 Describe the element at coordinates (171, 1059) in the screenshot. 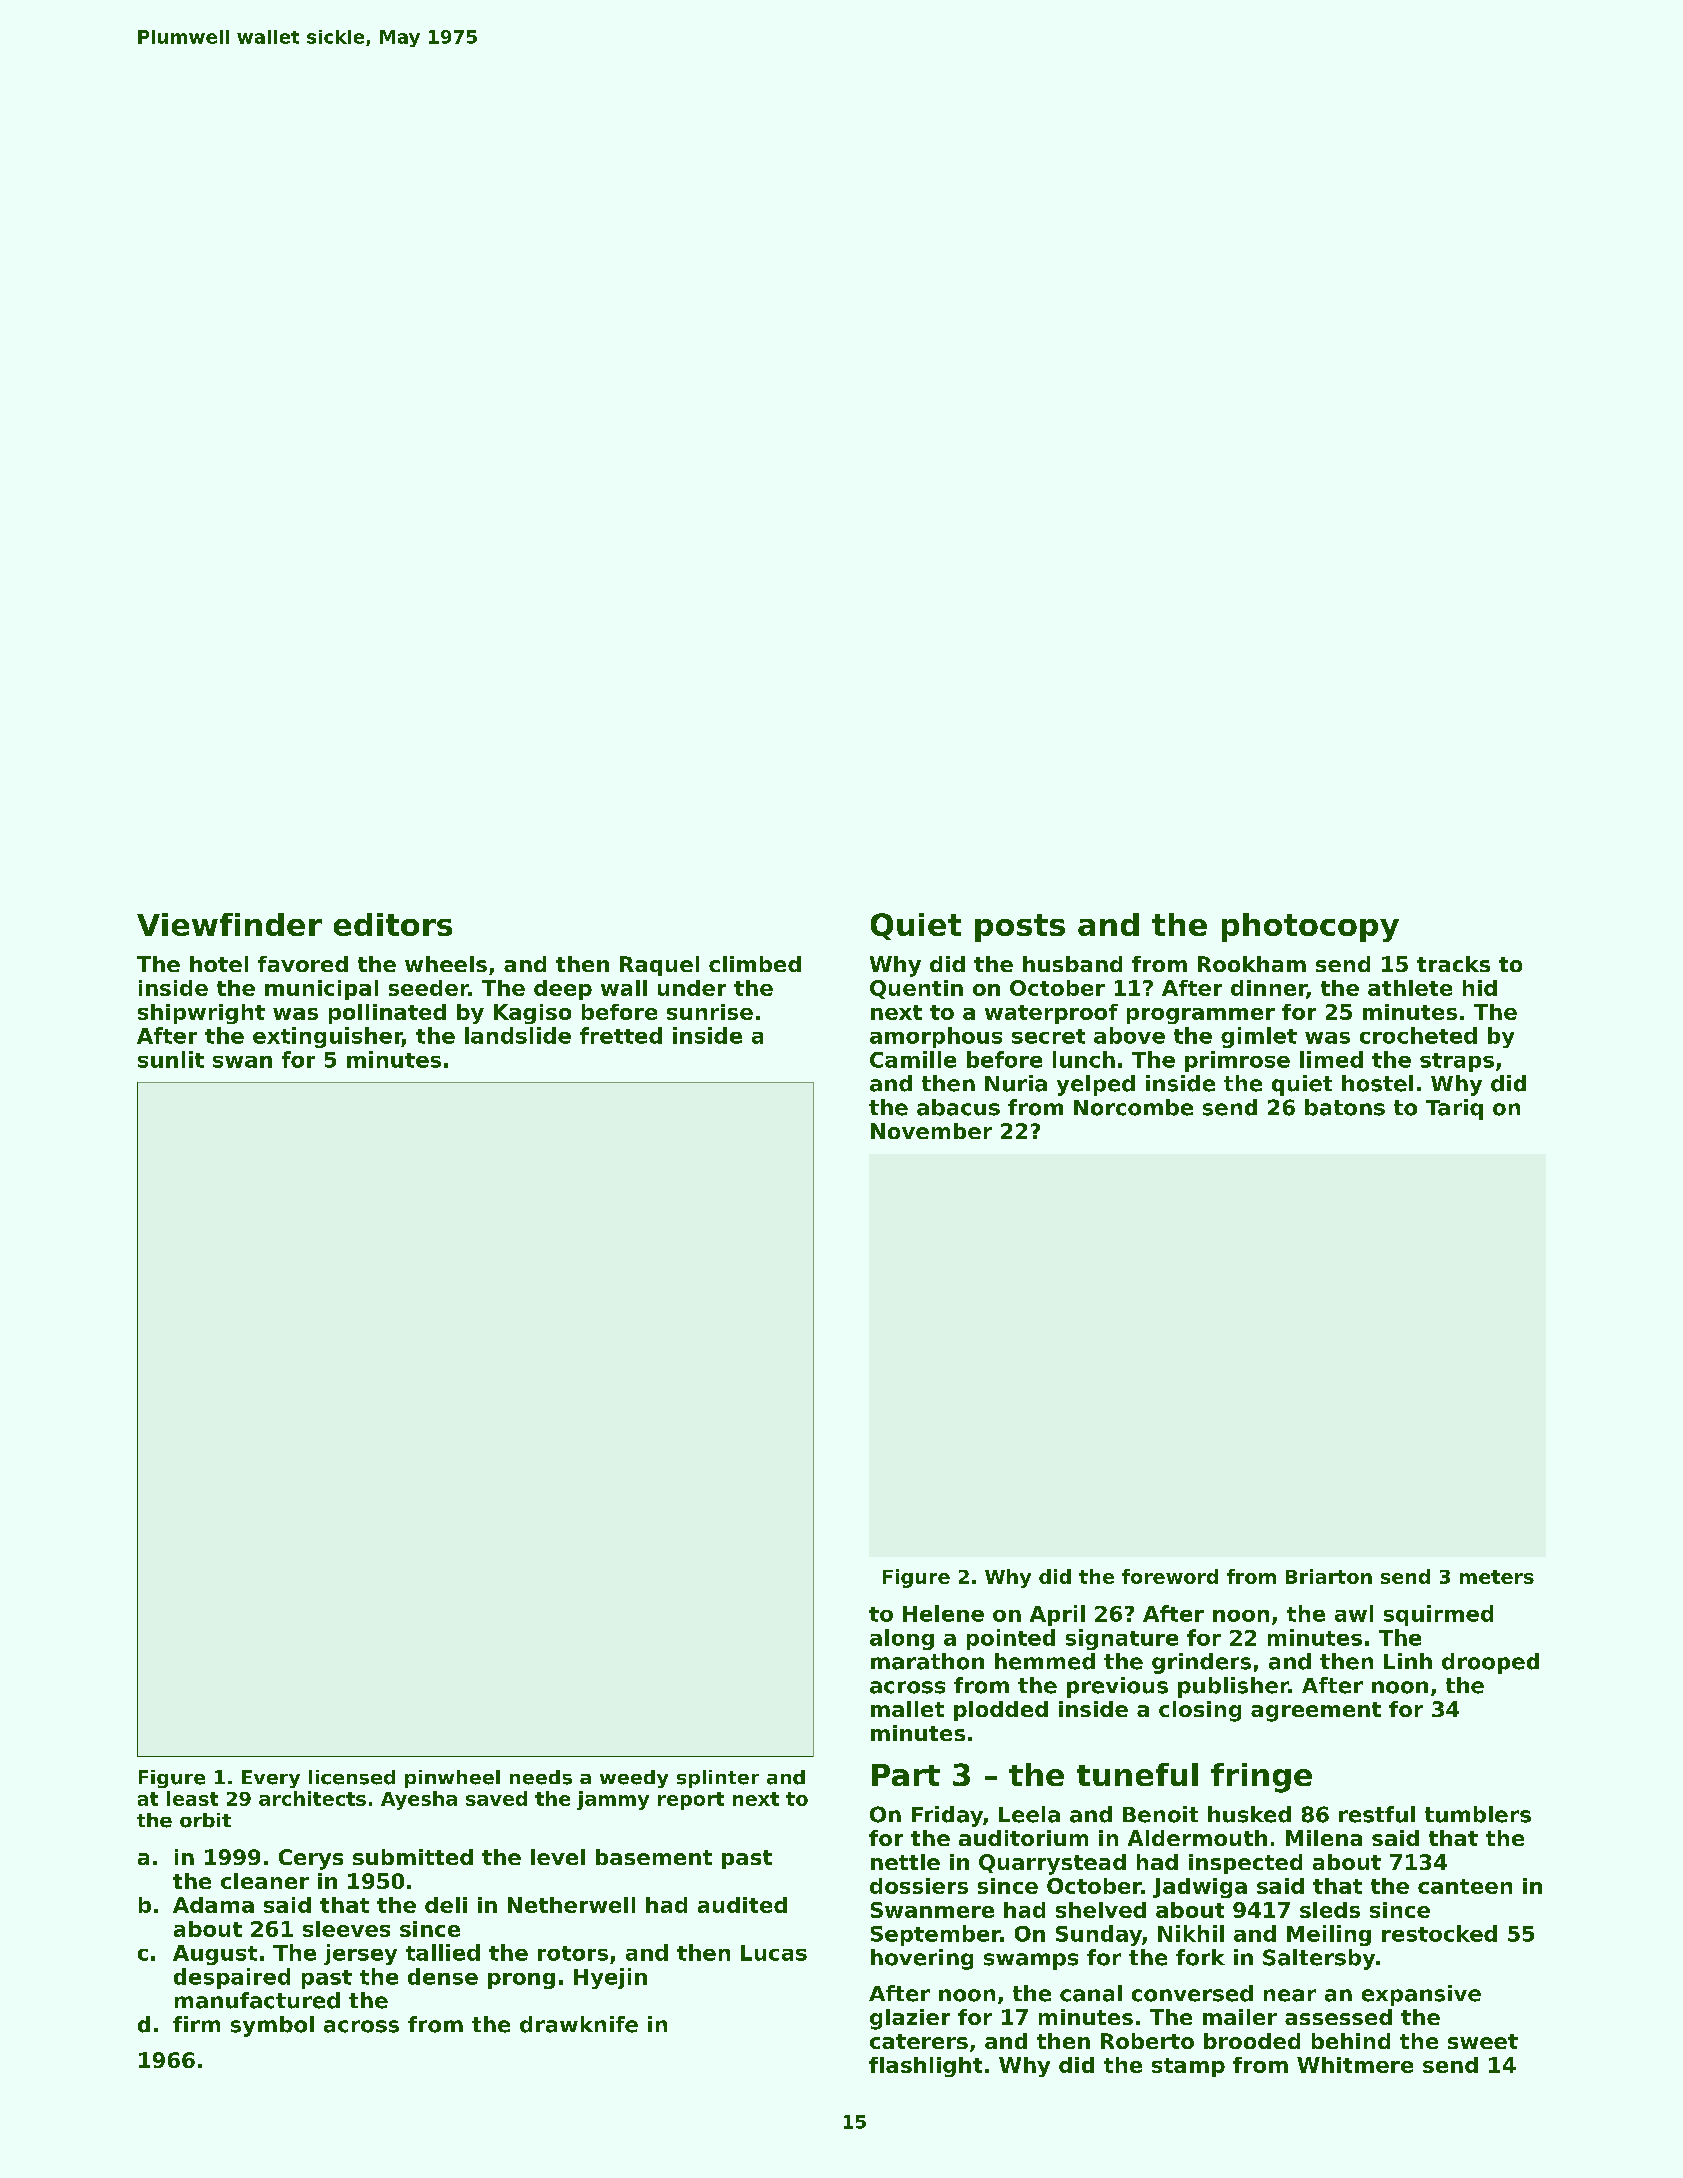

I see `sunlit` at that location.
